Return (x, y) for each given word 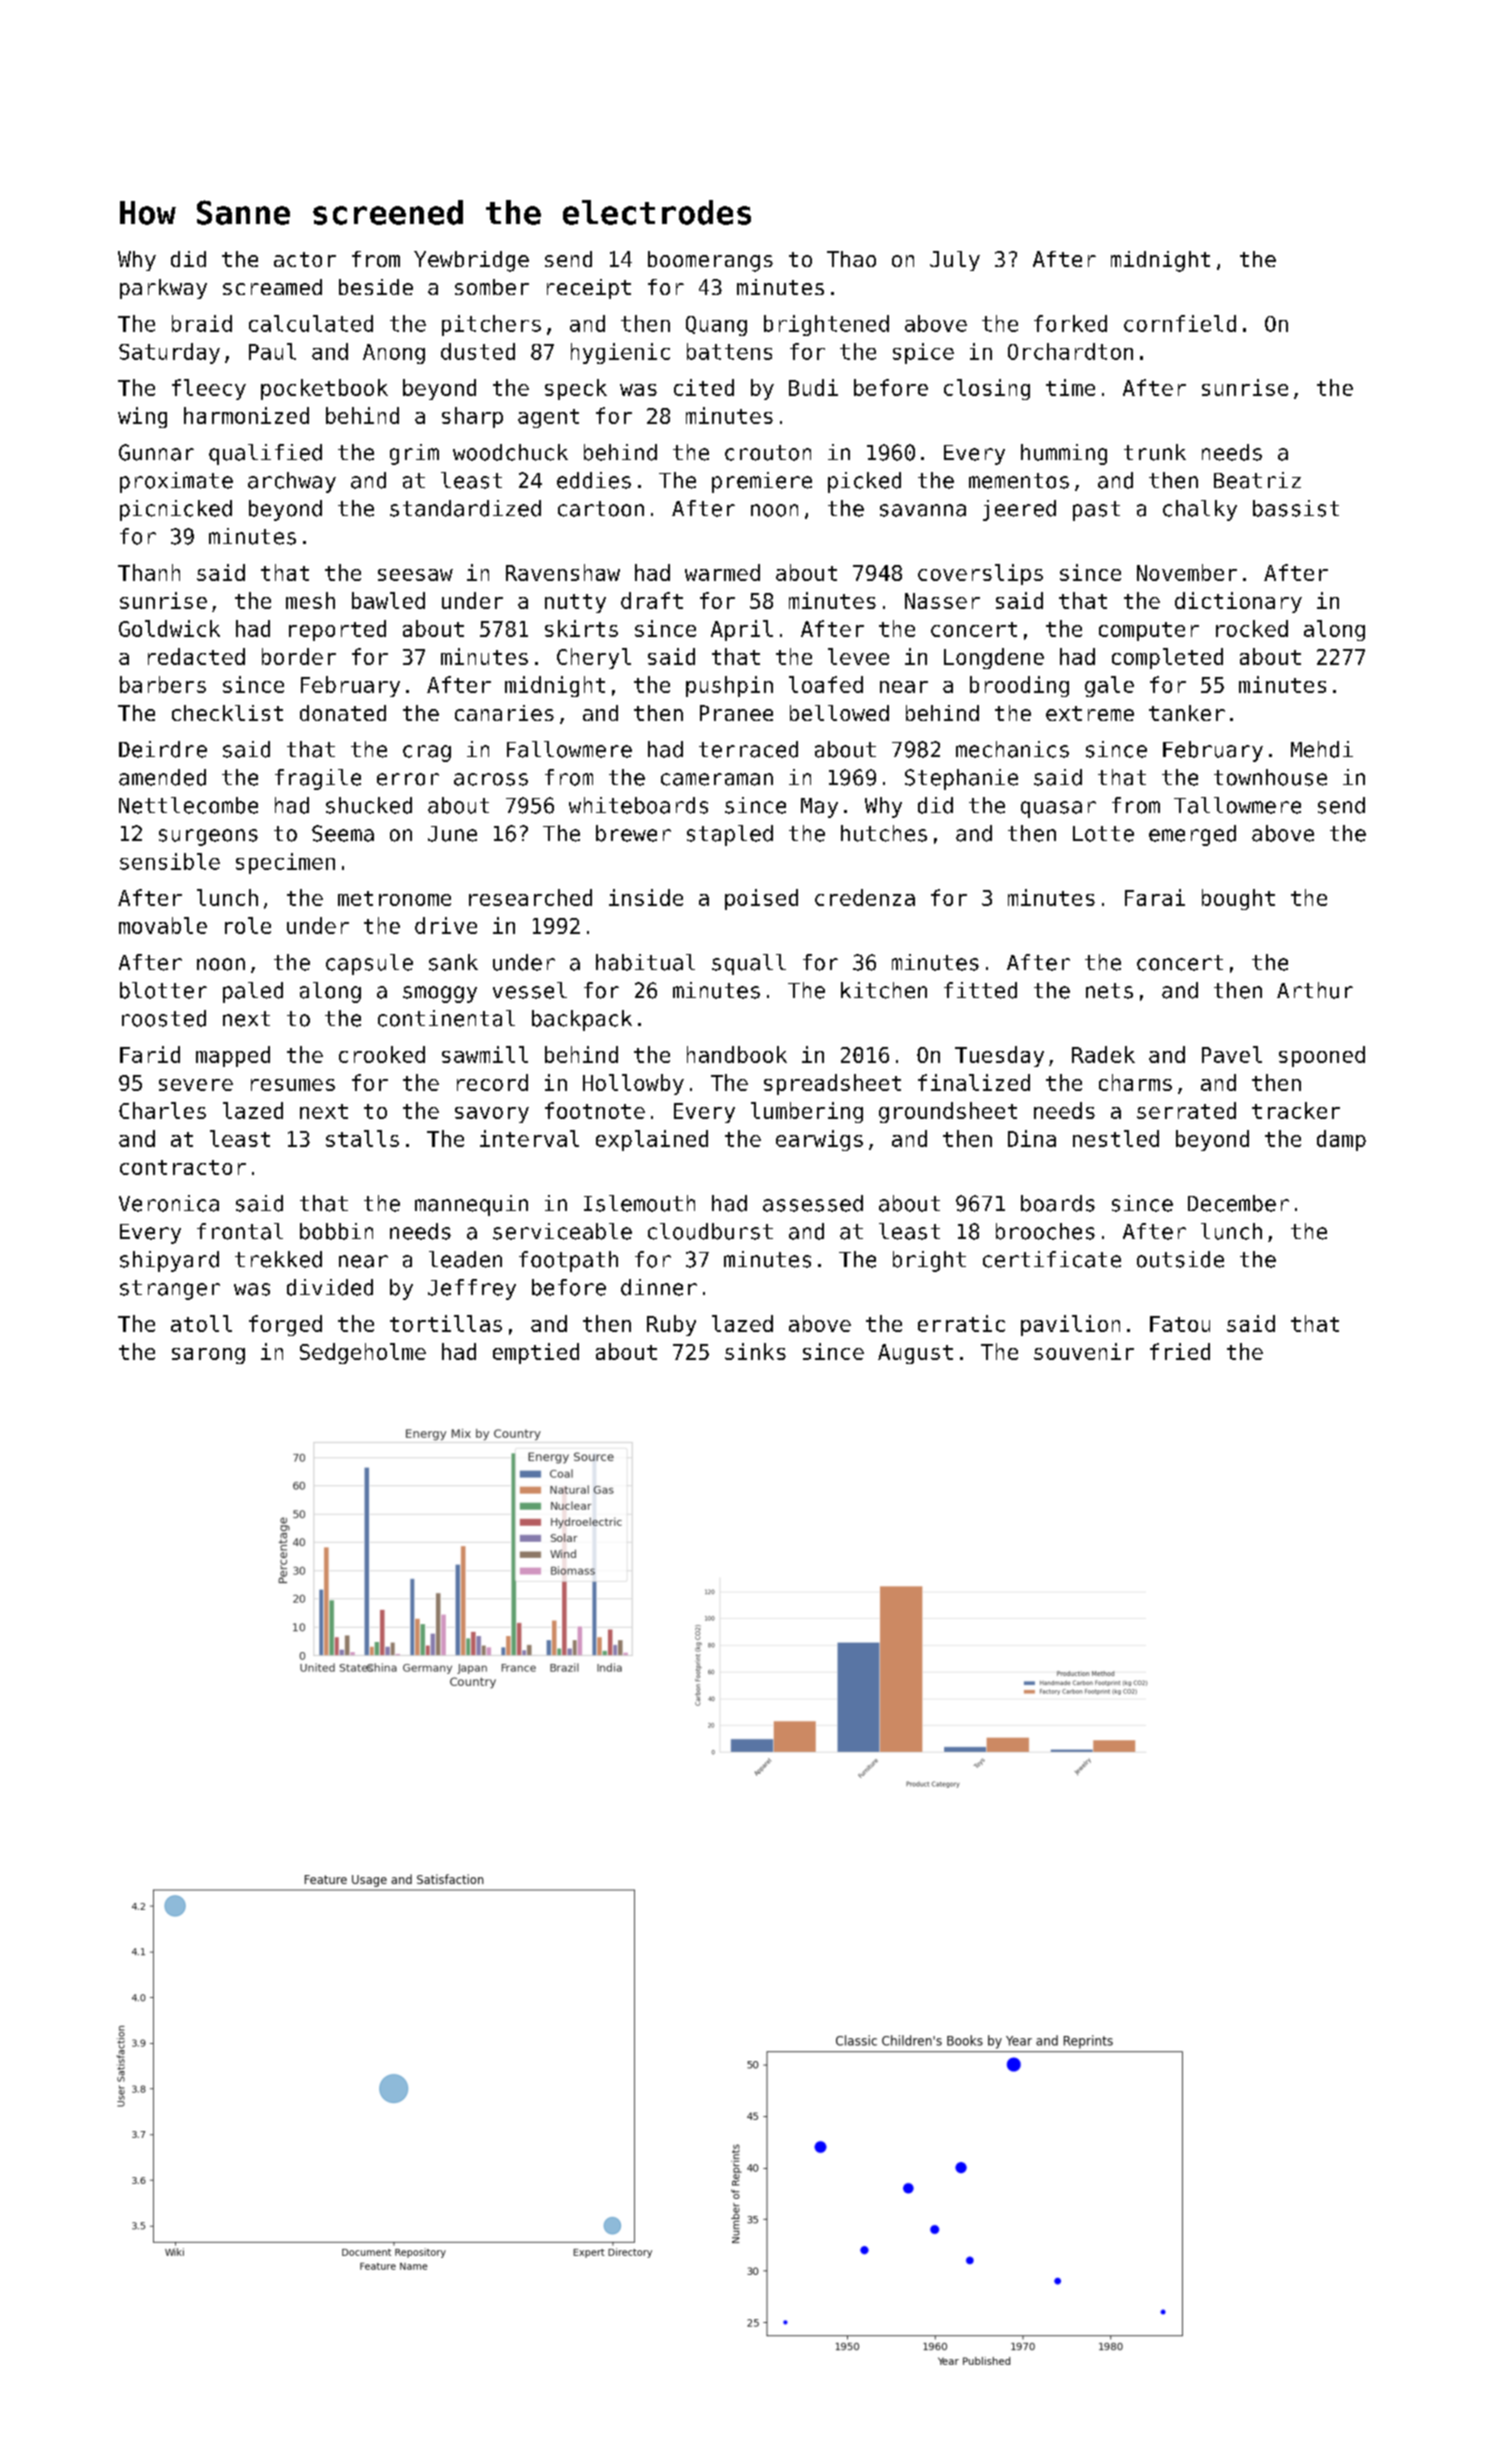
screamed (272, 287)
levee (858, 656)
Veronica (169, 1203)
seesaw (415, 575)
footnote (595, 1110)
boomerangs (710, 261)
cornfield (1180, 323)
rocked (1252, 628)
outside (1180, 1259)
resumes (293, 1085)
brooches (1045, 1231)
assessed (813, 1203)
